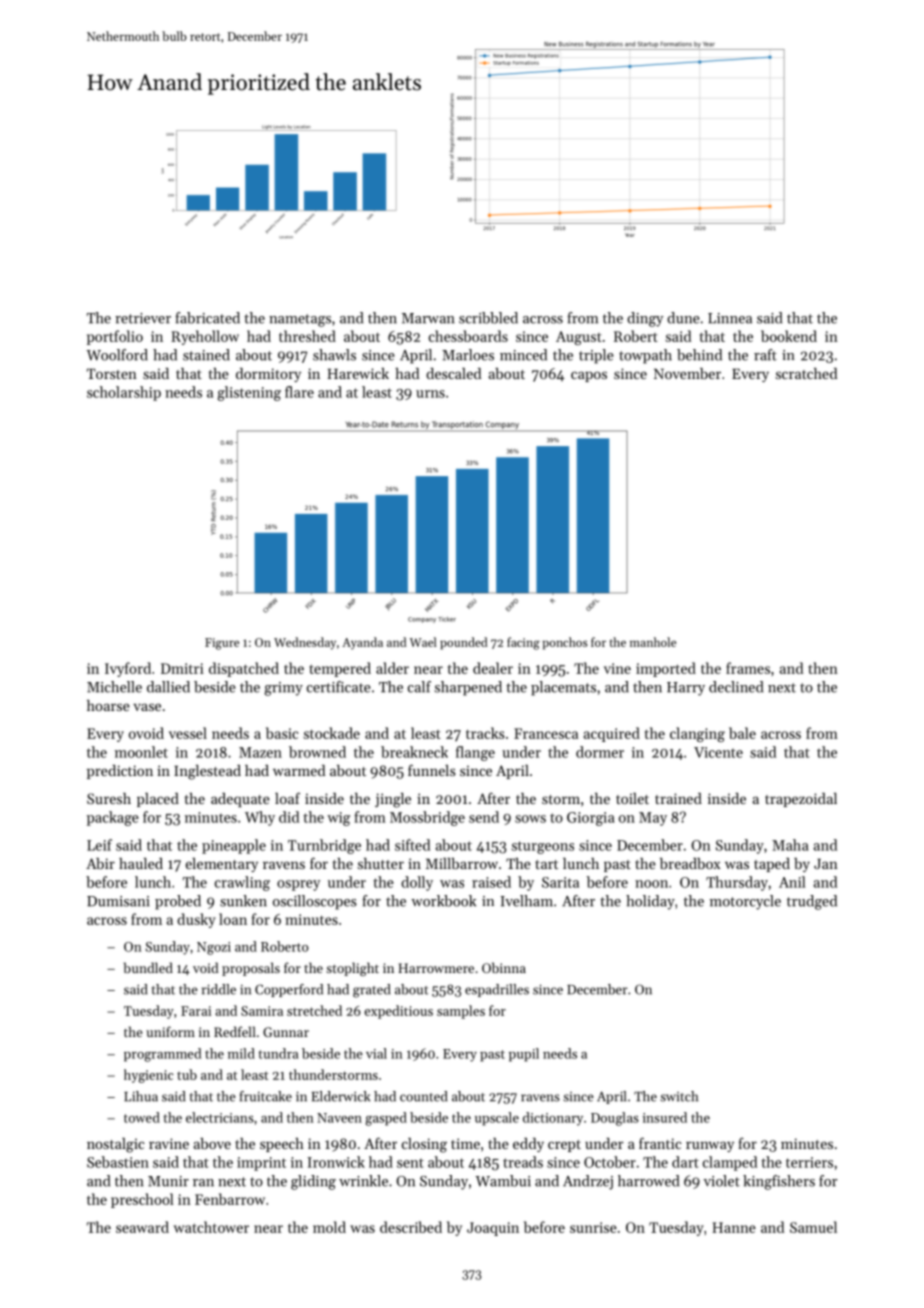 Image resolution: width=924 pixels, height=1308 pixels. What do you see at coordinates (679, 1096) in the screenshot?
I see `switch` at bounding box center [679, 1096].
